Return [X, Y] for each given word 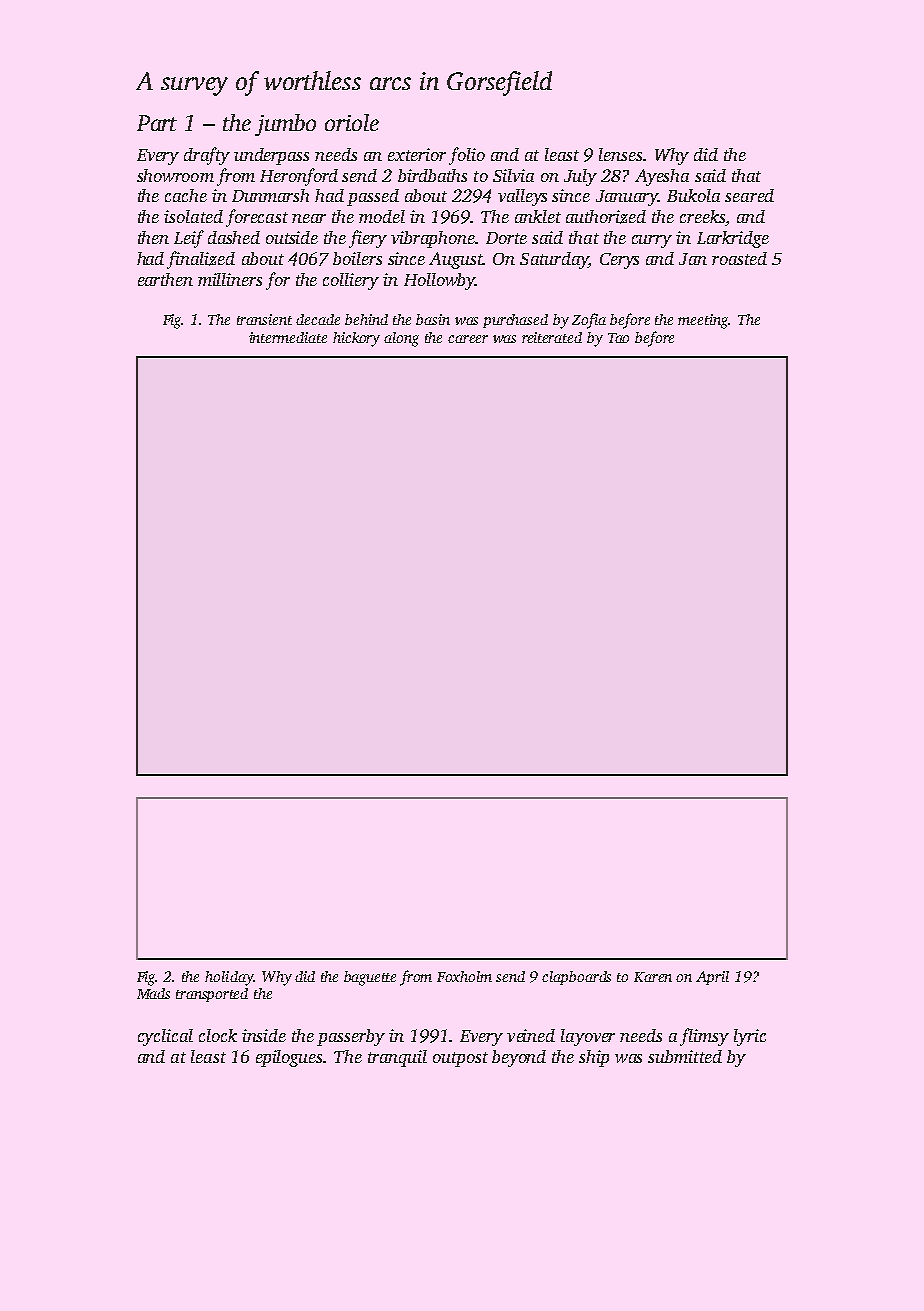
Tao [618, 338]
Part [157, 123]
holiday [229, 978]
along [401, 339]
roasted [739, 258]
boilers [357, 258]
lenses [620, 154]
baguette [370, 978]
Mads [153, 993]
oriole [352, 122]
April [712, 978]
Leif [189, 239]
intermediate [288, 337]
